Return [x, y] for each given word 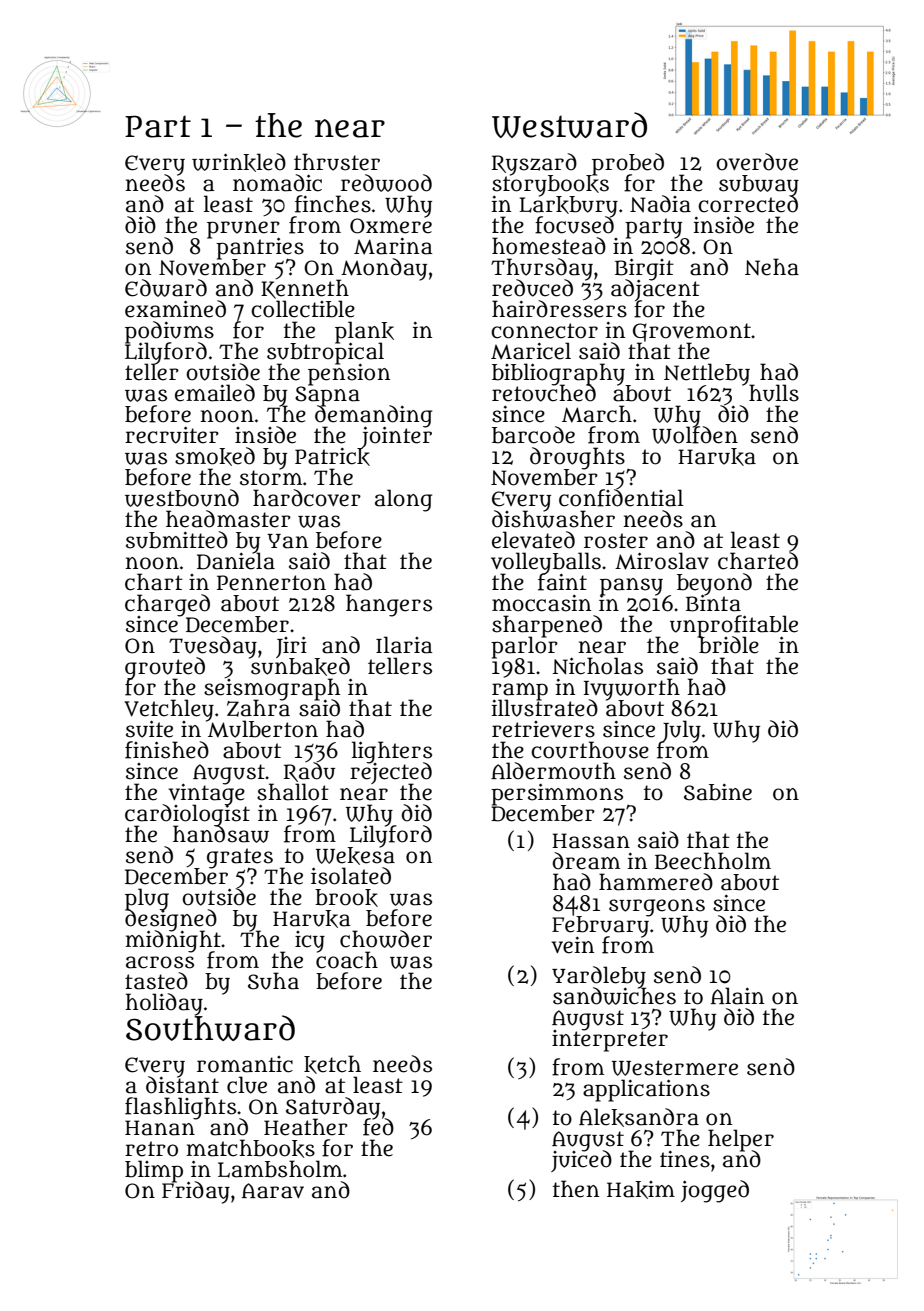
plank [364, 332]
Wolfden [695, 435]
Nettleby [708, 374]
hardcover [307, 498]
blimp [154, 1171]
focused [574, 225]
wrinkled [239, 162]
